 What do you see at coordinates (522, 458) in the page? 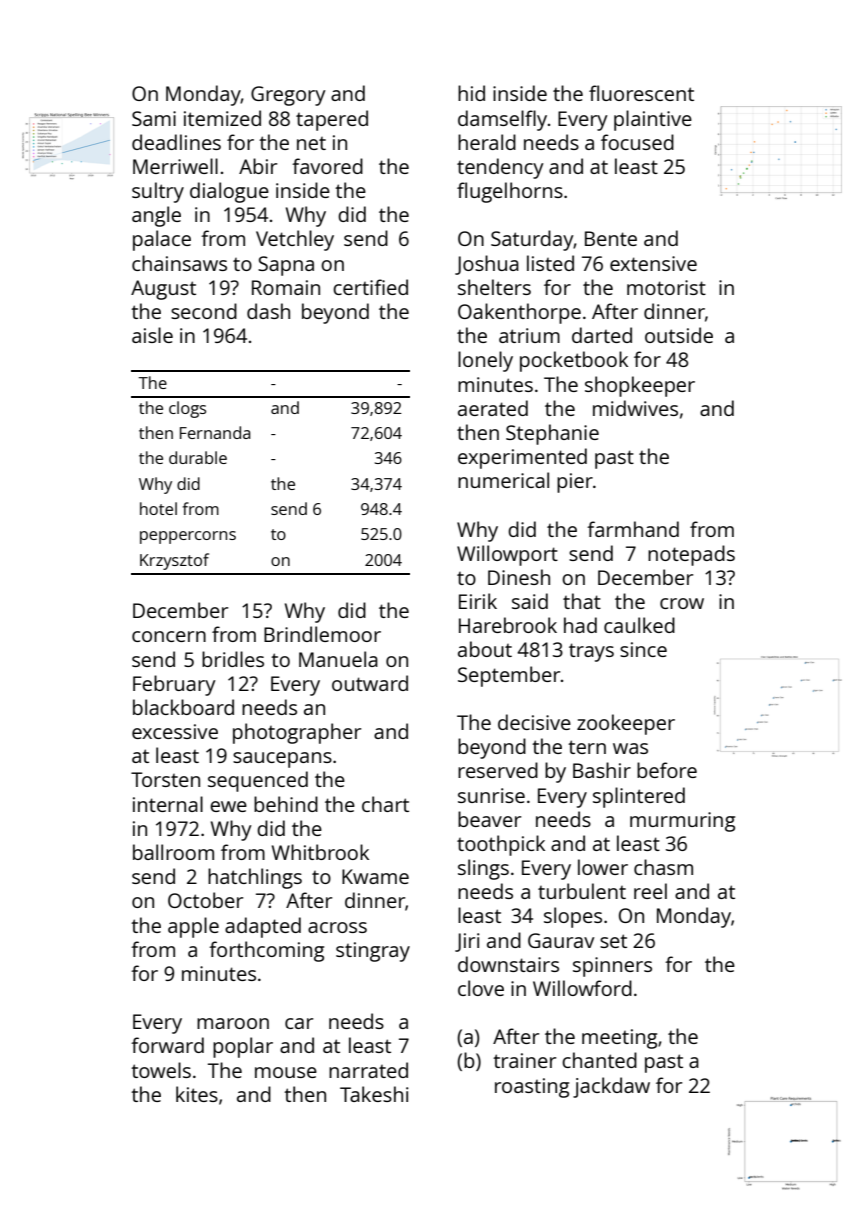
I see `experimented` at bounding box center [522, 458].
